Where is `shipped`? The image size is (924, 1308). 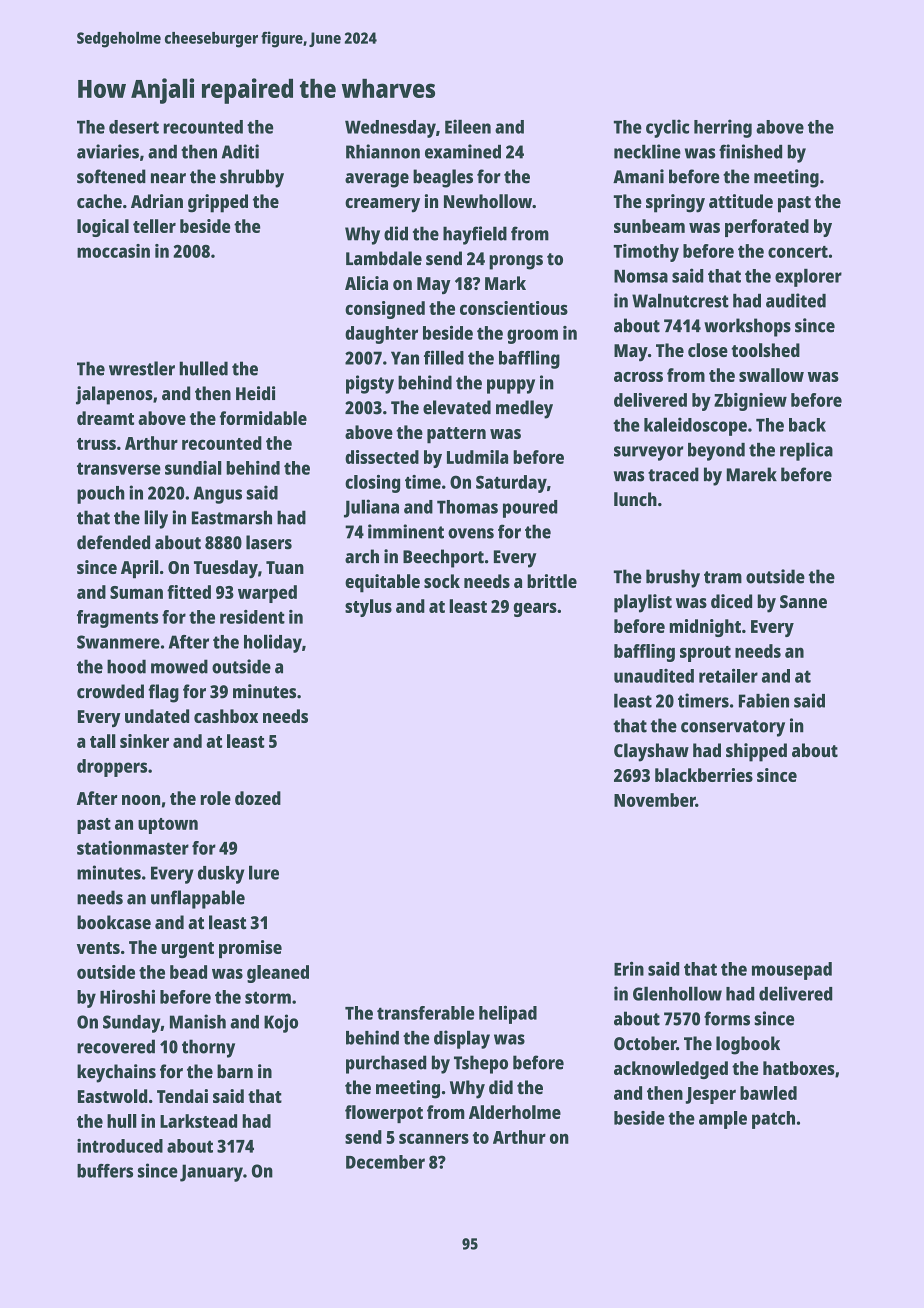
shipped is located at coordinates (756, 752).
